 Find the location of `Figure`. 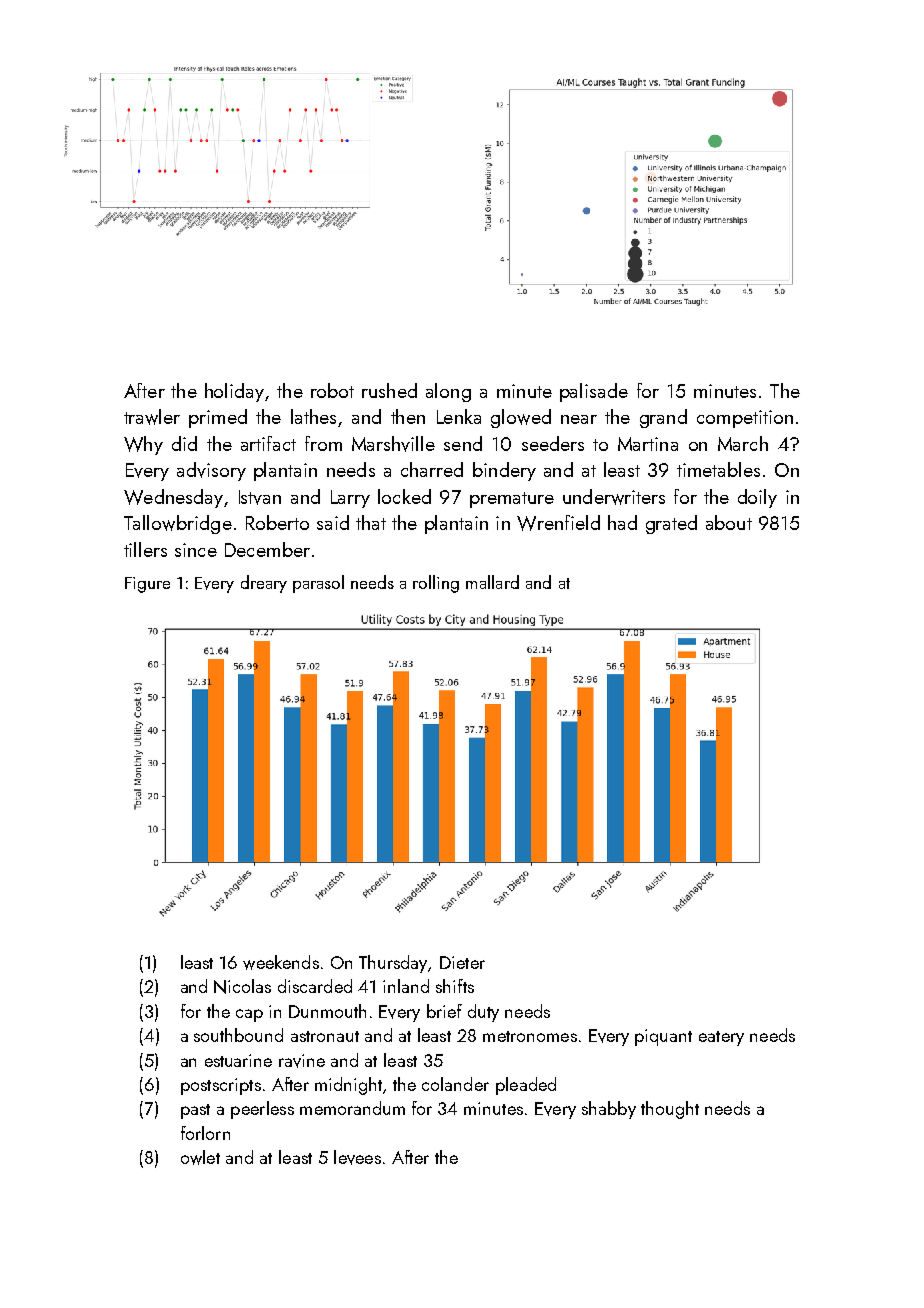

Figure is located at coordinates (147, 585).
